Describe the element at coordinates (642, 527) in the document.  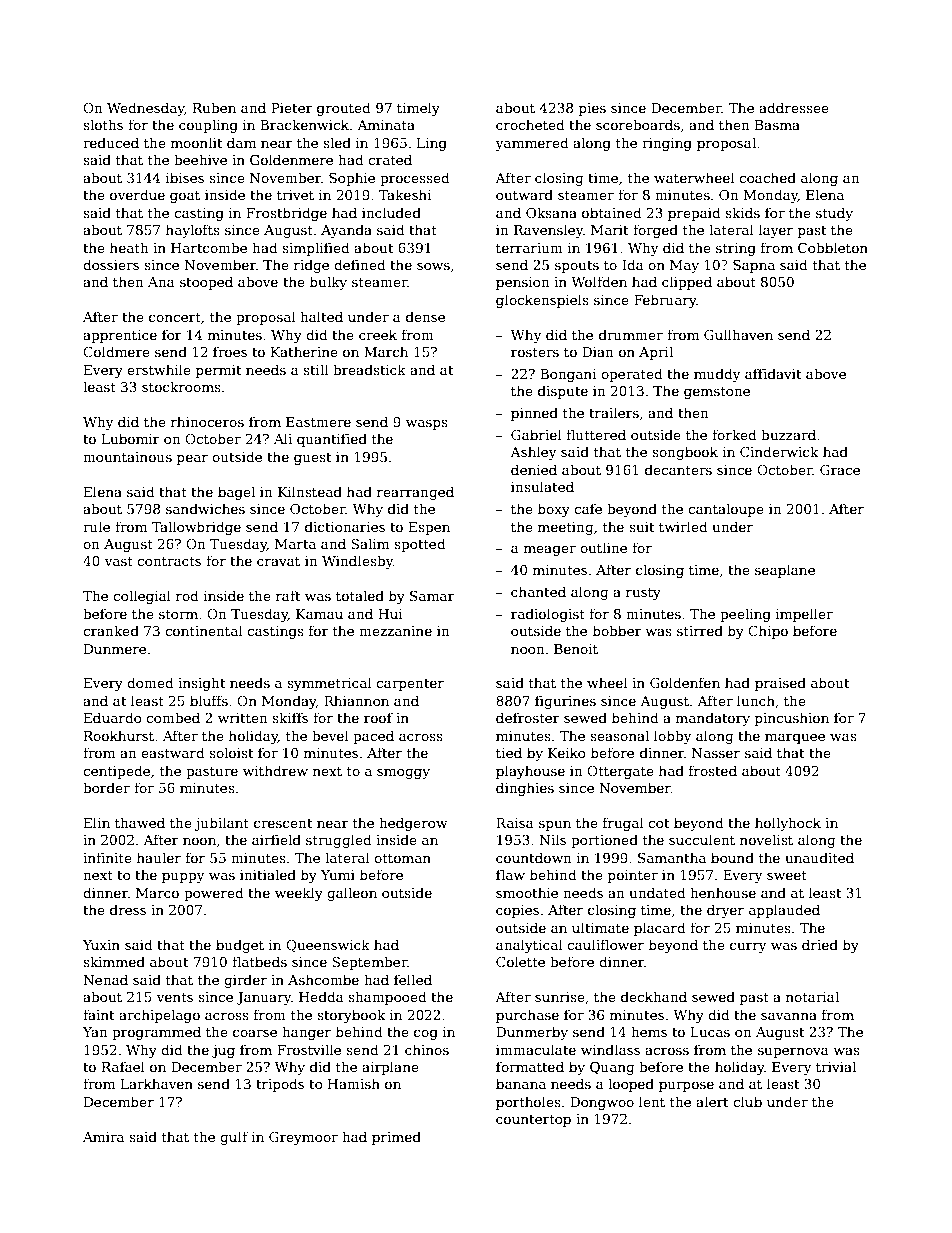
I see `suit` at that location.
